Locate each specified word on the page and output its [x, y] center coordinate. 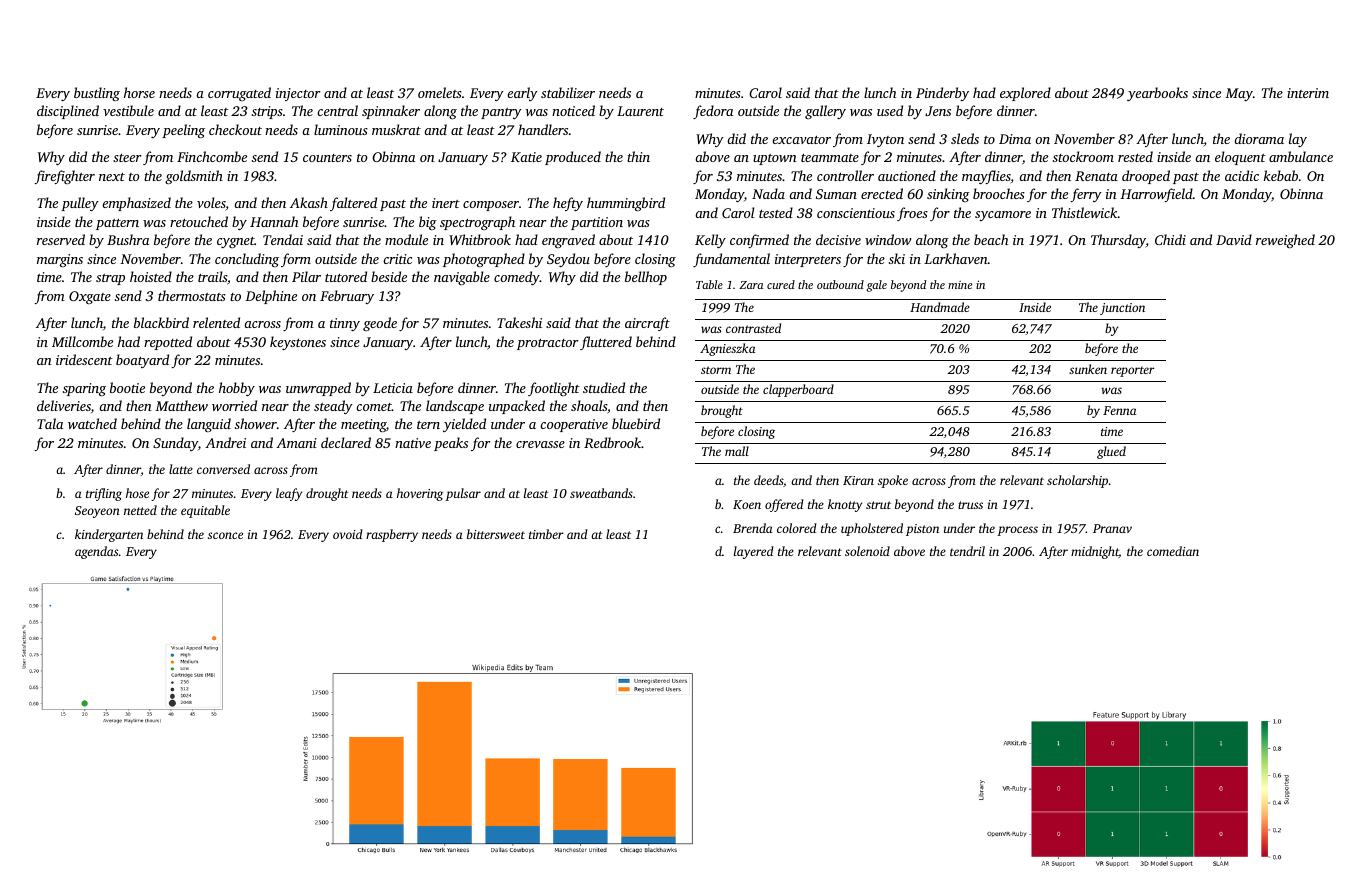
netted [140, 510]
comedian [1173, 551]
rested [1135, 156]
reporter [1132, 372]
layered [754, 552]
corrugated [239, 94]
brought [722, 411]
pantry [501, 113]
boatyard [142, 361]
